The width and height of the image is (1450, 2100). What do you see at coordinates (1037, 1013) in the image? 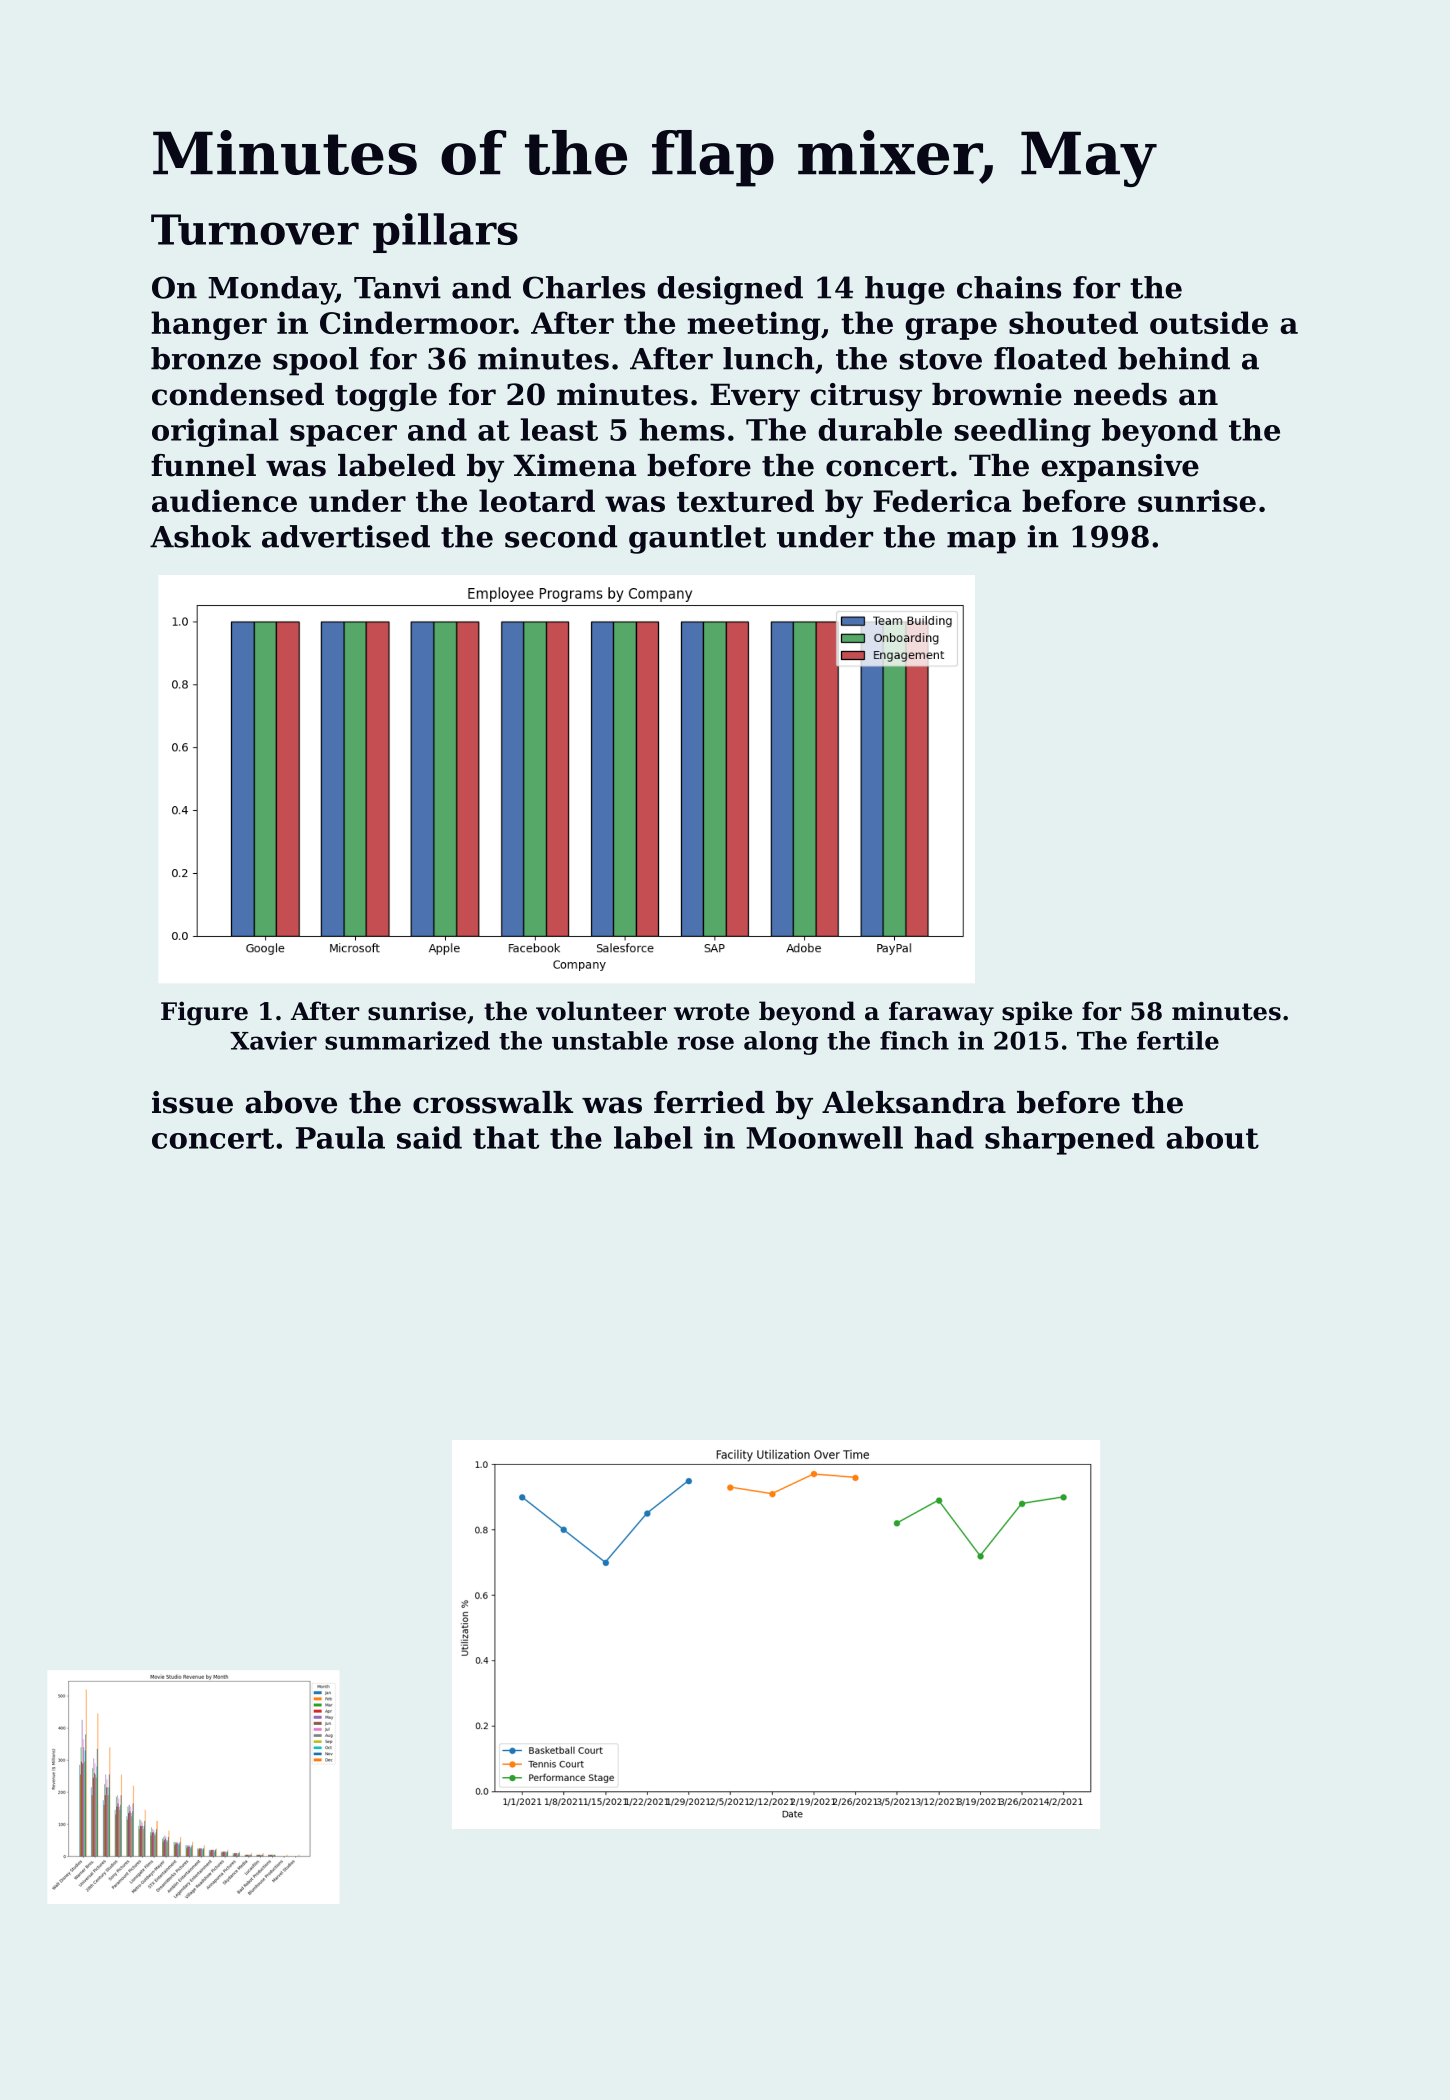
I see `spike` at bounding box center [1037, 1013].
